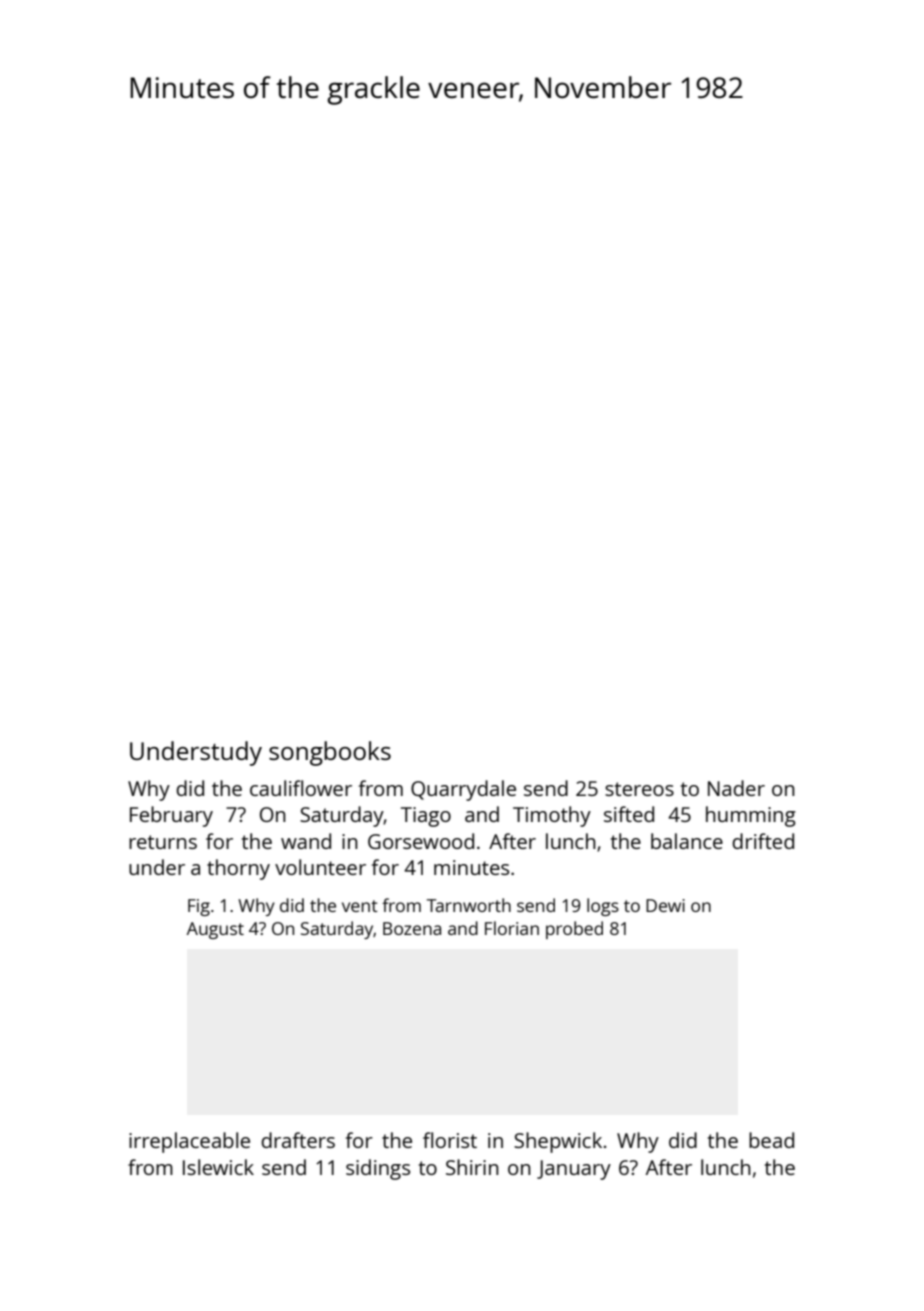 This document has width=924, height=1311. Describe the element at coordinates (215, 930) in the document. I see `August` at that location.
